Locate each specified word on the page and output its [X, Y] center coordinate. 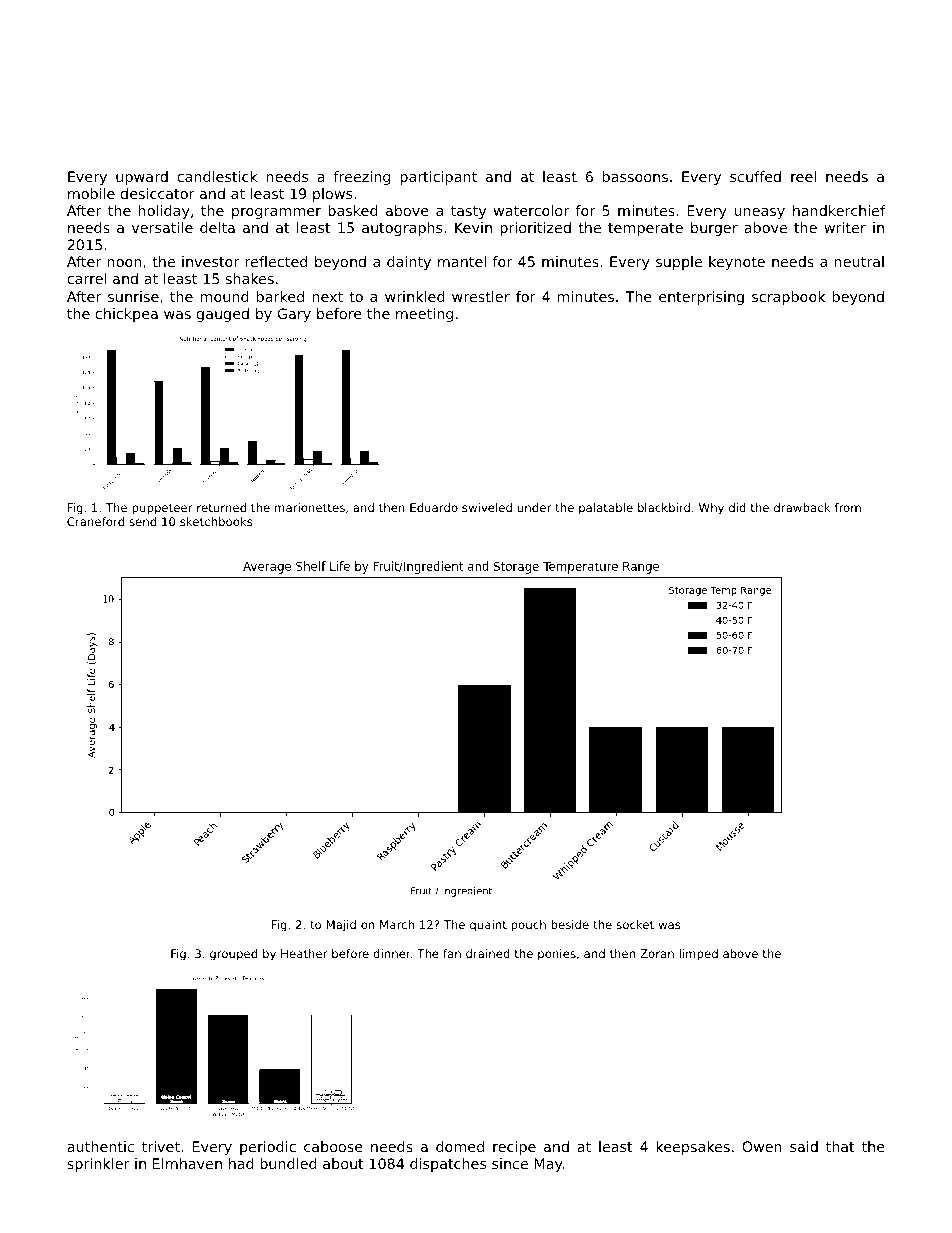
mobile [91, 193]
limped [698, 955]
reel [803, 176]
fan [452, 953]
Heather [304, 953]
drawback [802, 507]
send [142, 521]
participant [438, 178]
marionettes [310, 507]
